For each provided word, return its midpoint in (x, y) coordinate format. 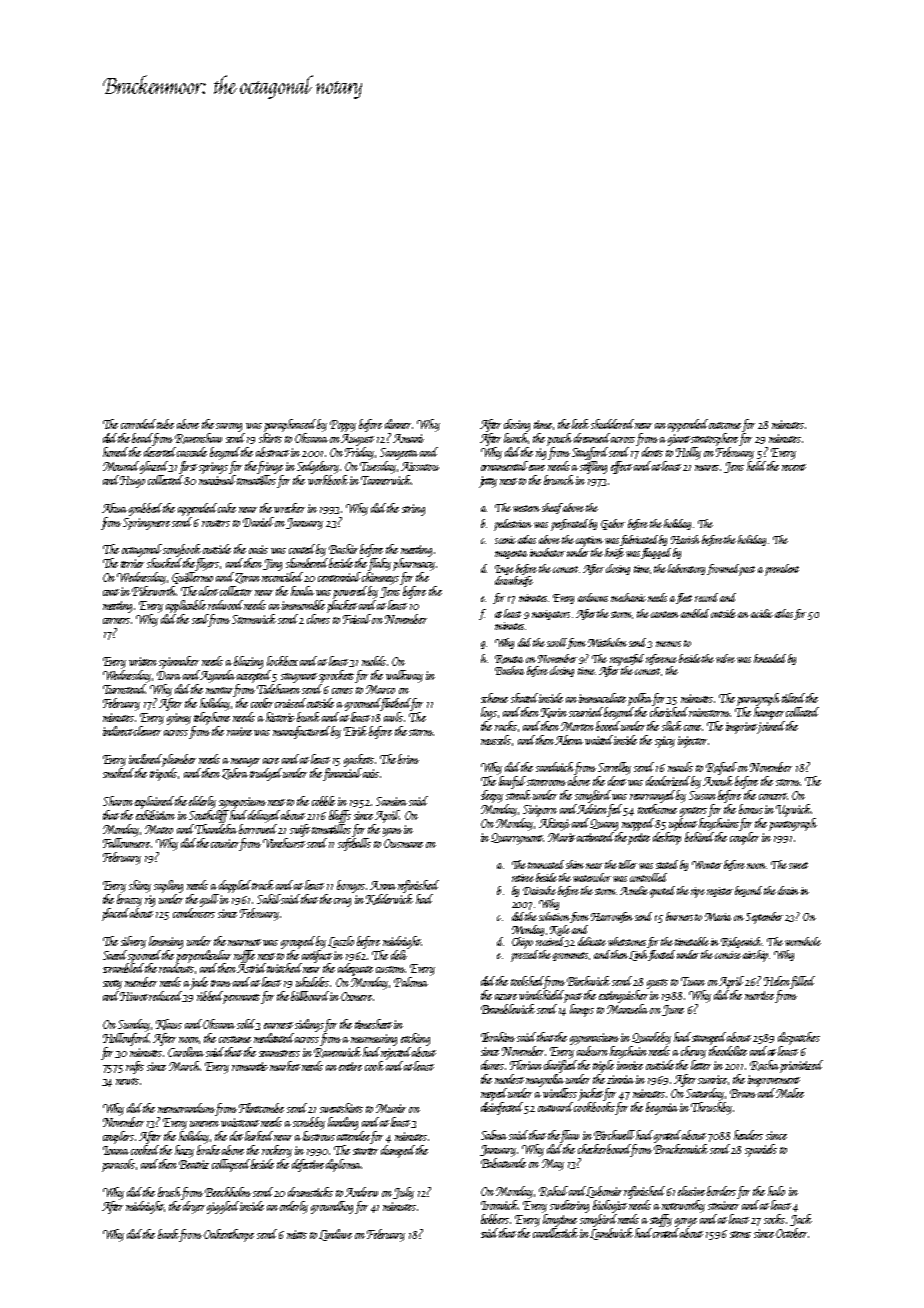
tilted (793, 698)
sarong (229, 427)
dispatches (799, 1038)
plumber (179, 760)
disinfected (502, 1108)
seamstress (279, 1053)
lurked (260, 1136)
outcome (725, 425)
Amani (408, 438)
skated (525, 698)
